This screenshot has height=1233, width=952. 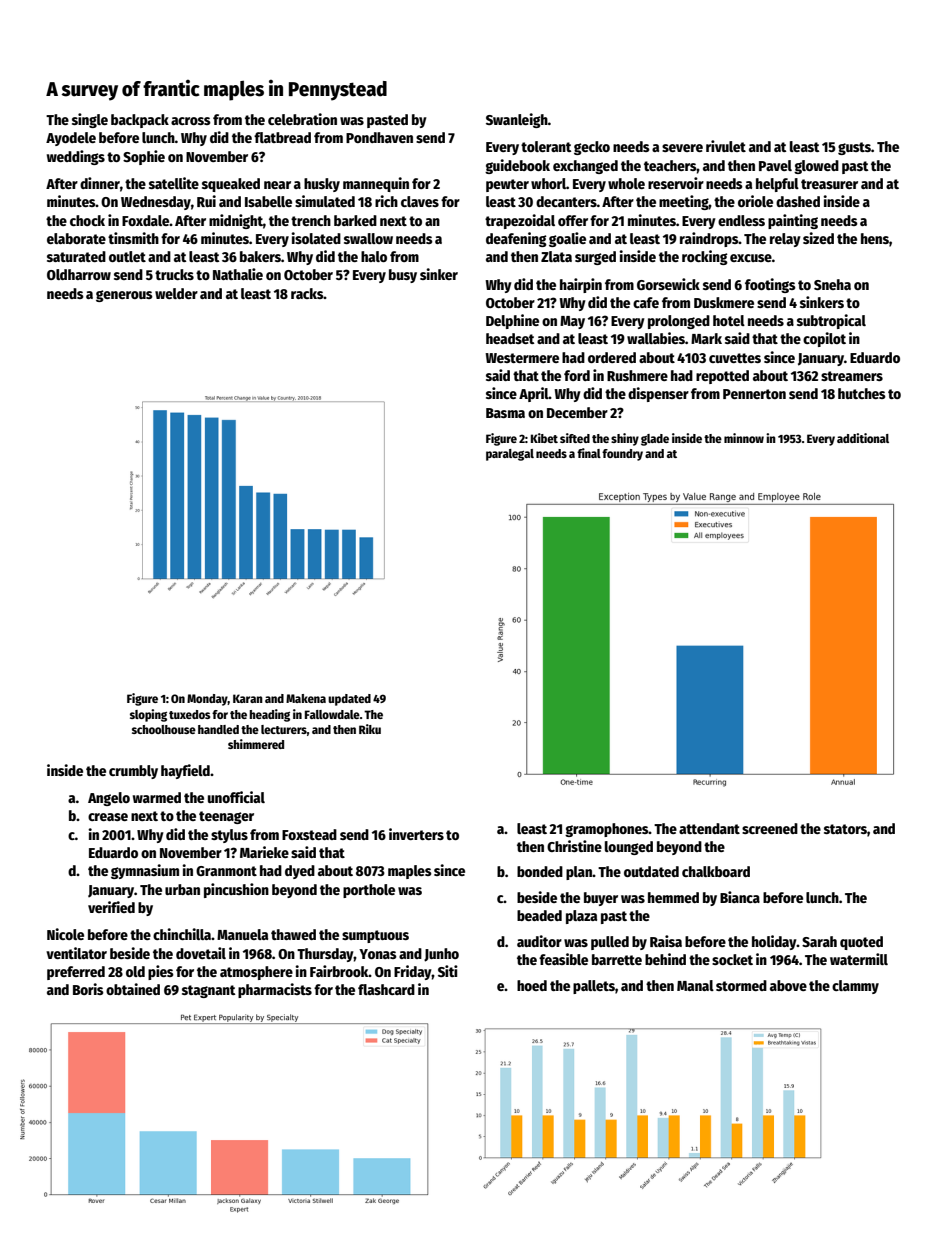 I want to click on backpack, so click(x=140, y=121).
